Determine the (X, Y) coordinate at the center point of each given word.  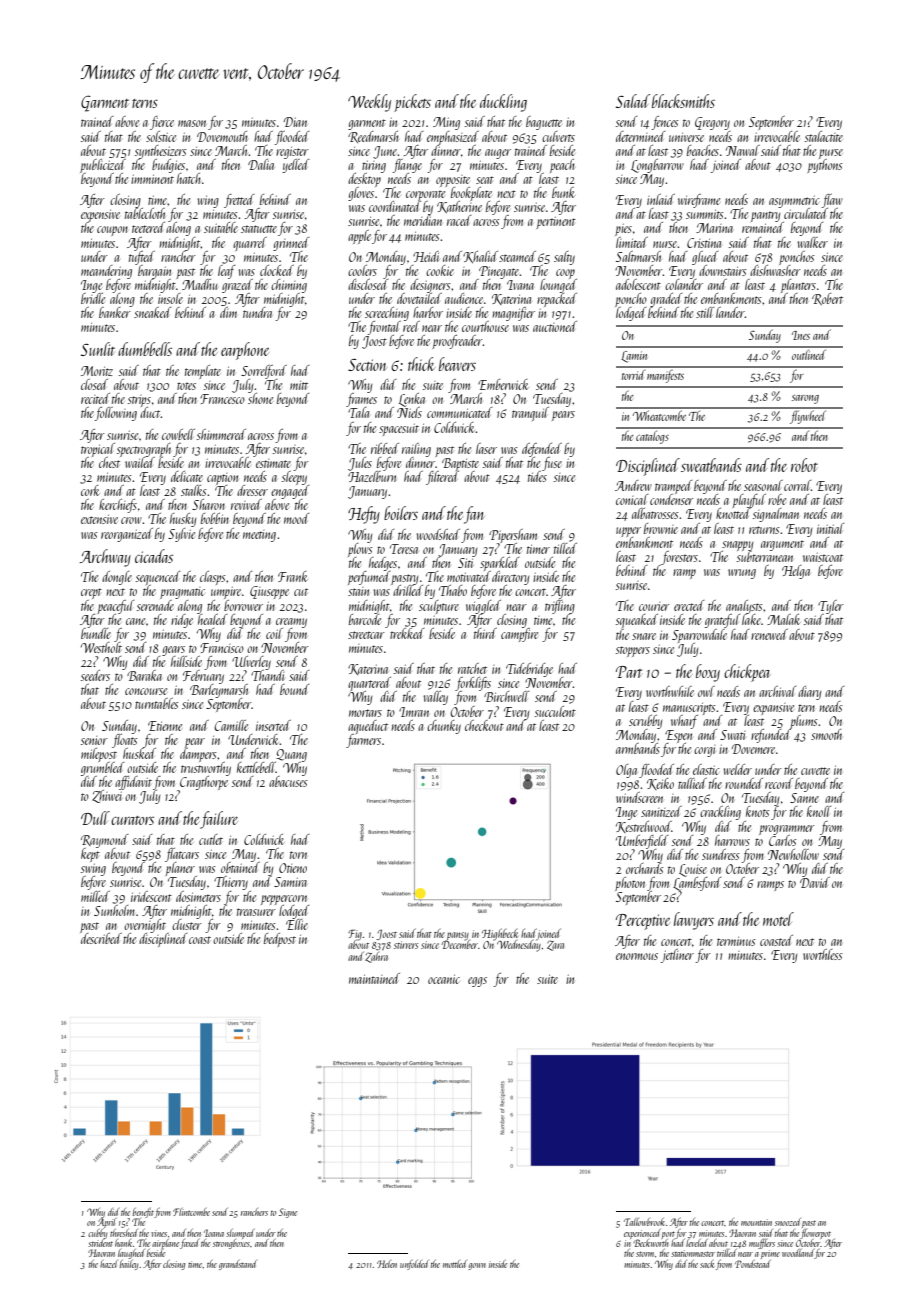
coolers (362, 270)
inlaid (661, 199)
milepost (99, 755)
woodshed (438, 534)
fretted (239, 201)
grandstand (238, 1265)
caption (222, 479)
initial (830, 528)
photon (630, 884)
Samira (290, 882)
